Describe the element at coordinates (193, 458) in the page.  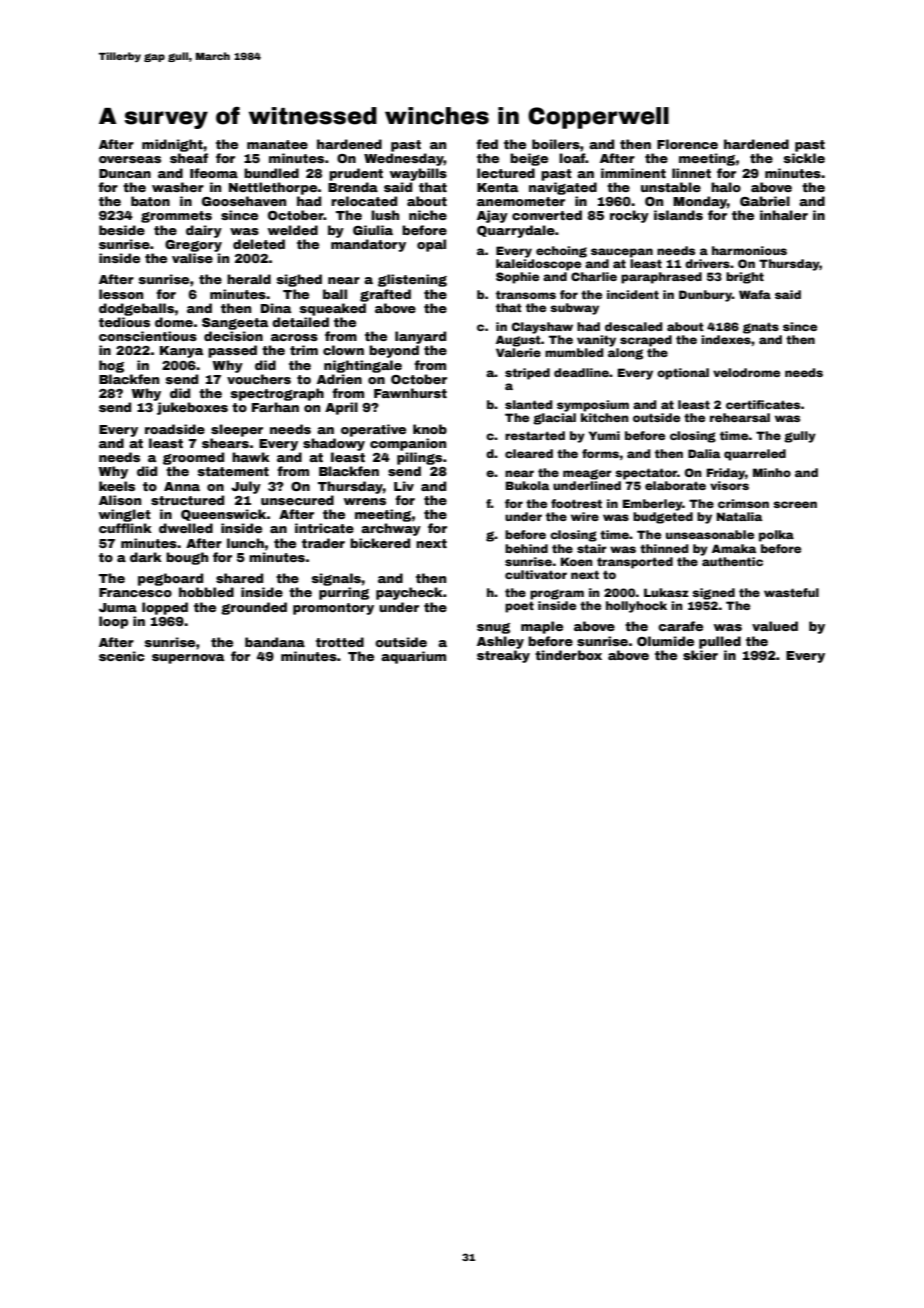
I see `groomed` at that location.
